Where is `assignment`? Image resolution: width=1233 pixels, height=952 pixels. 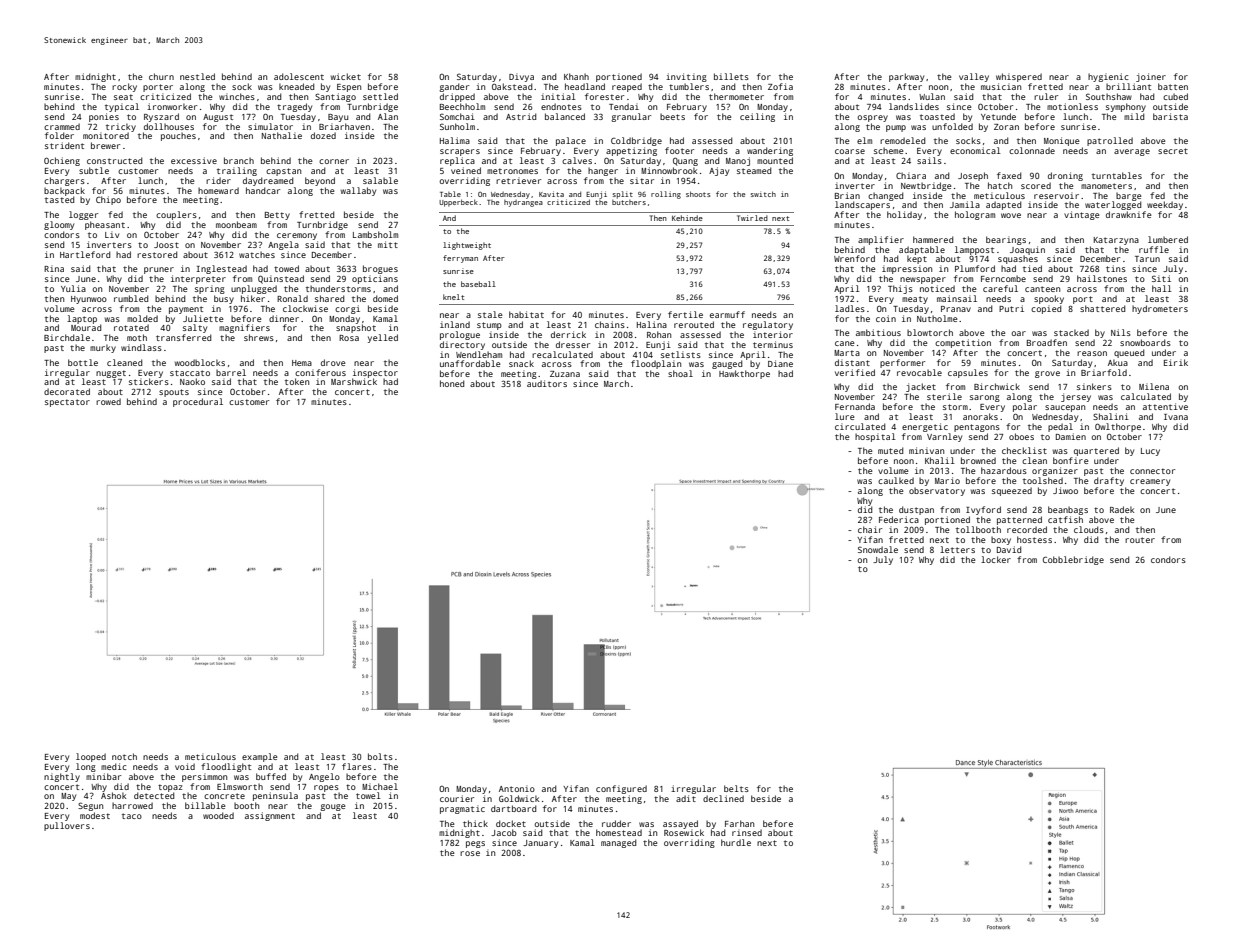
assignment is located at coordinates (270, 816).
